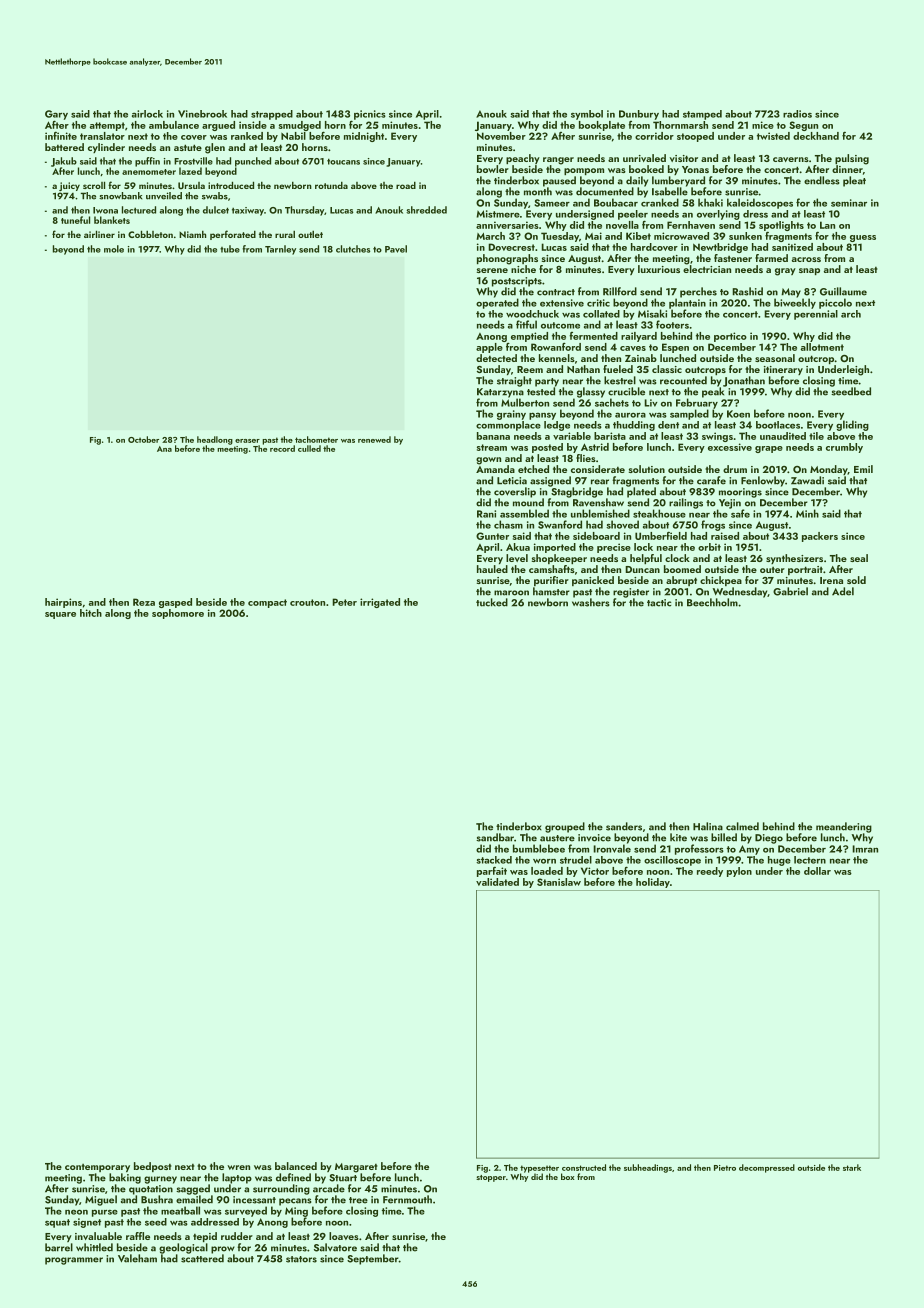 The height and width of the screenshot is (1308, 924). I want to click on Margaret, so click(356, 1168).
